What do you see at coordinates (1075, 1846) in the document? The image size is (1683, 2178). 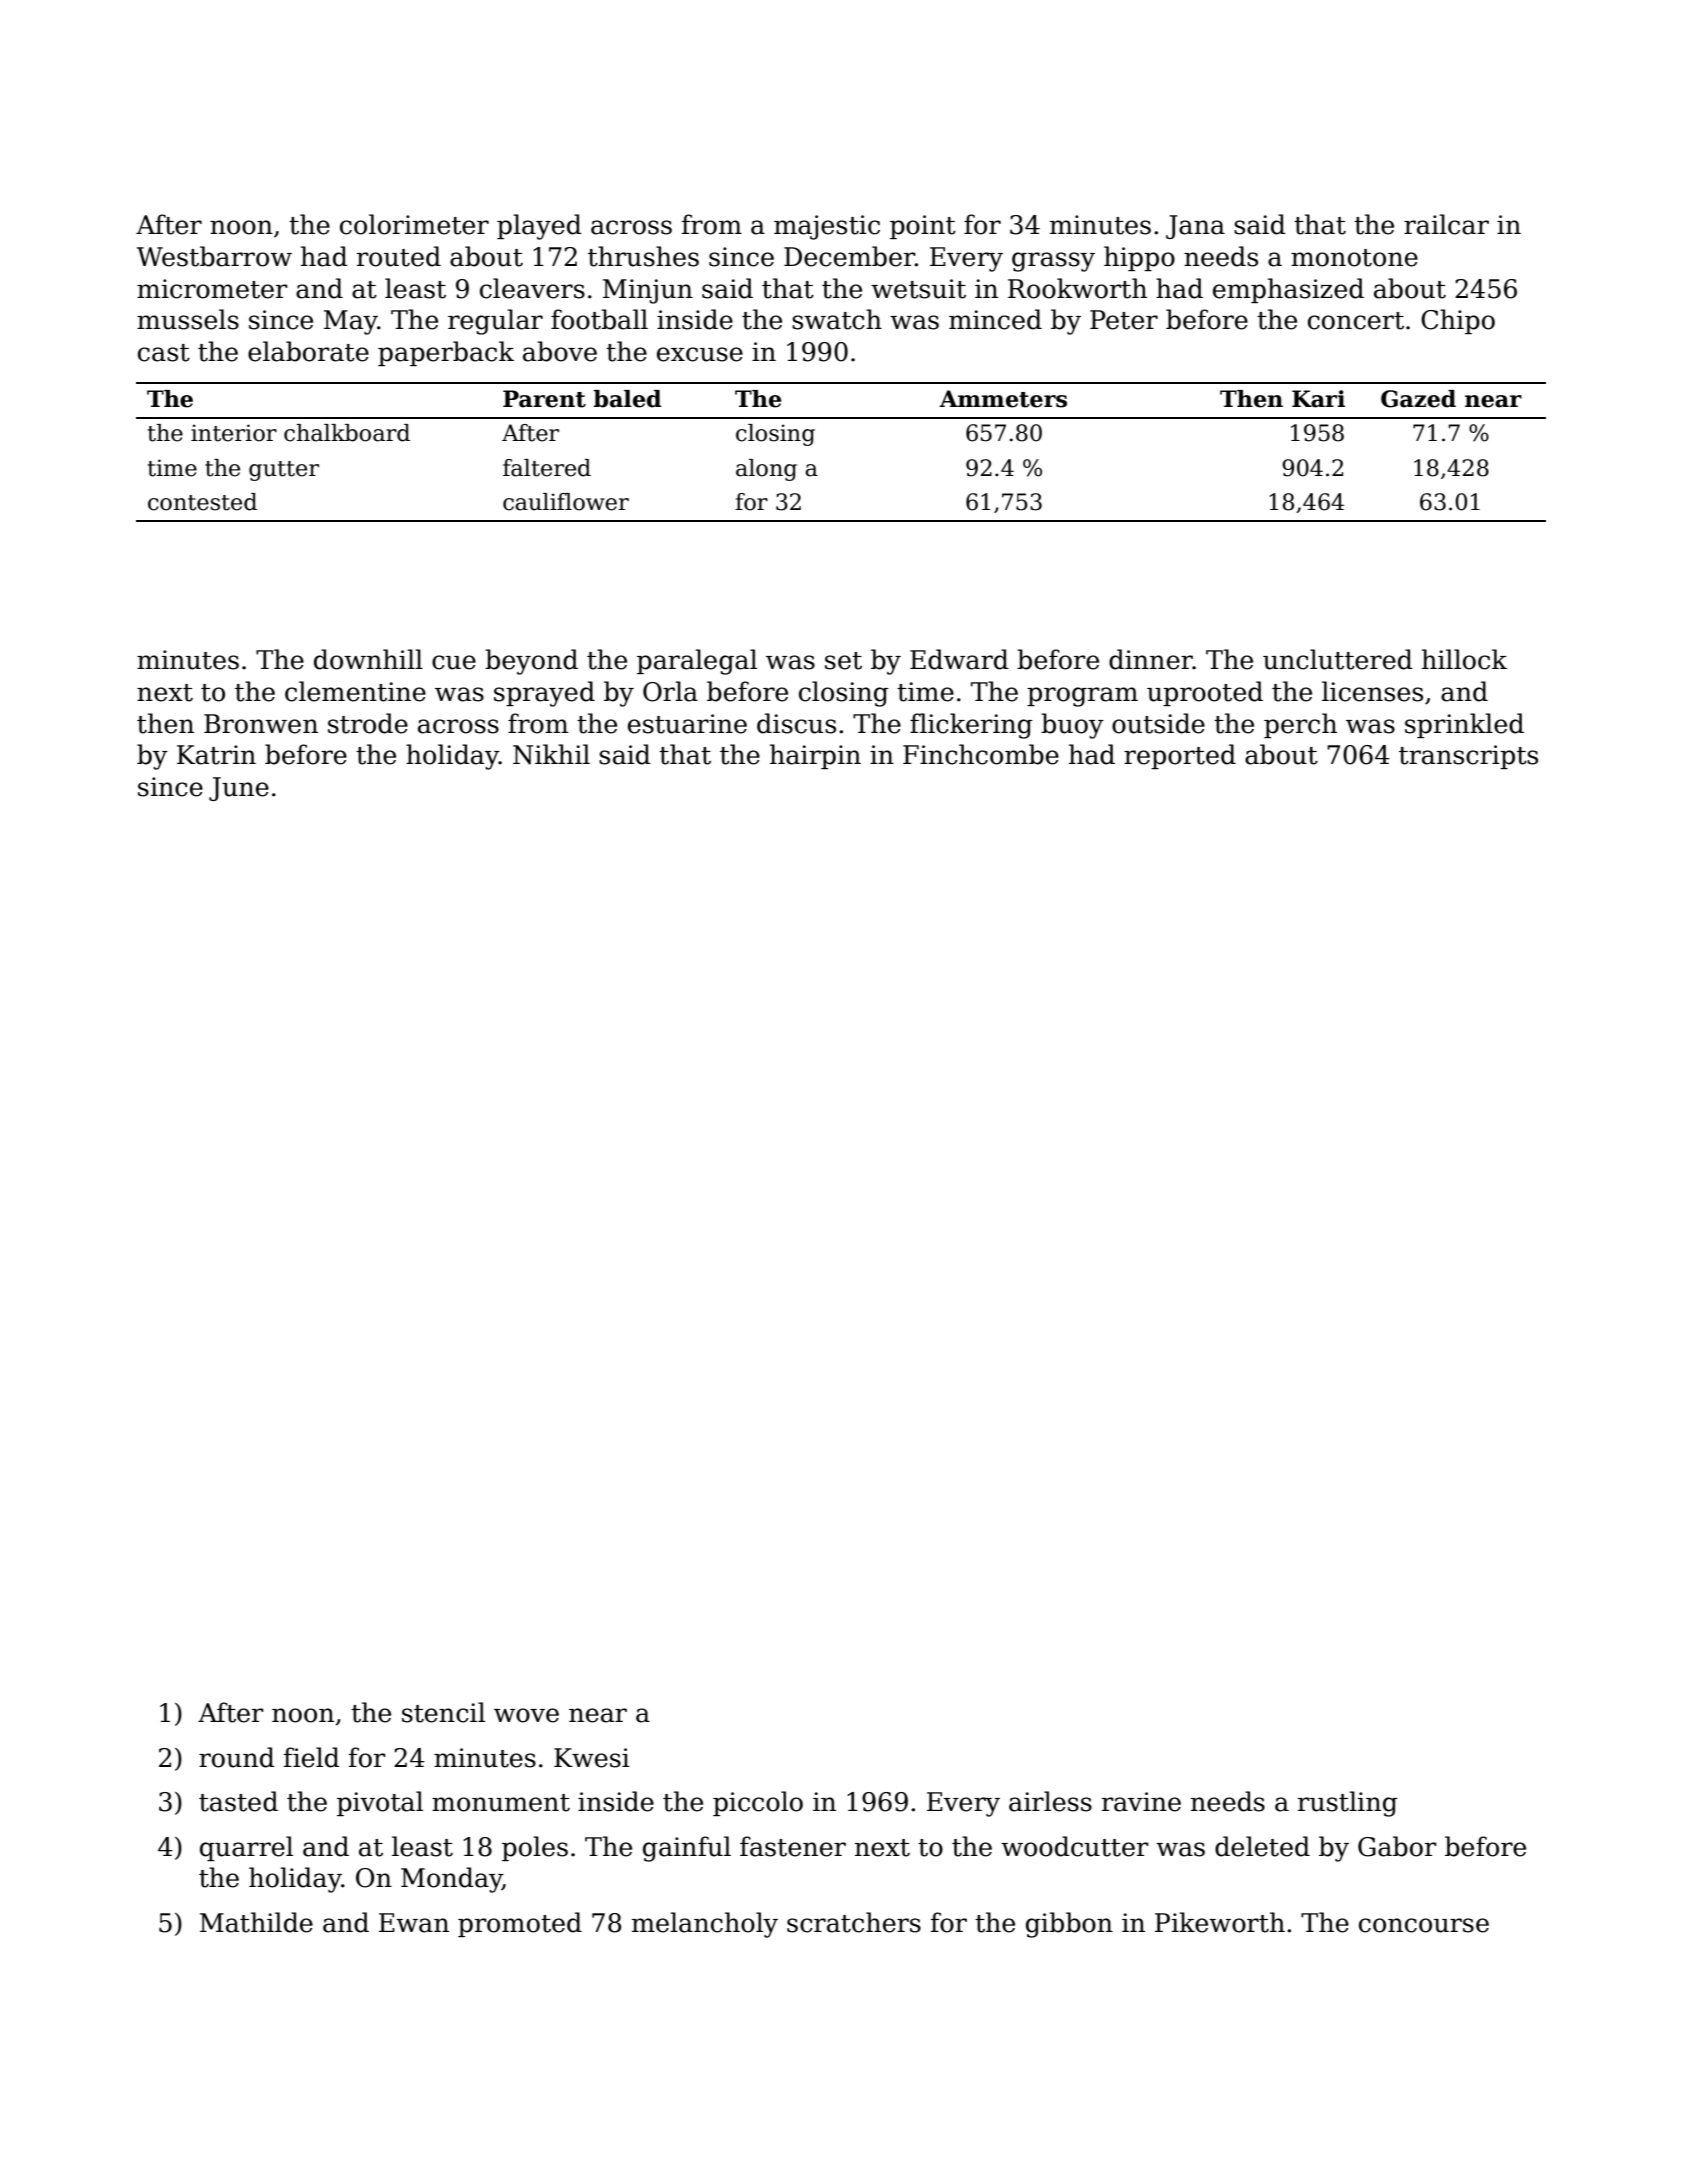 I see `woodcutter` at bounding box center [1075, 1846].
